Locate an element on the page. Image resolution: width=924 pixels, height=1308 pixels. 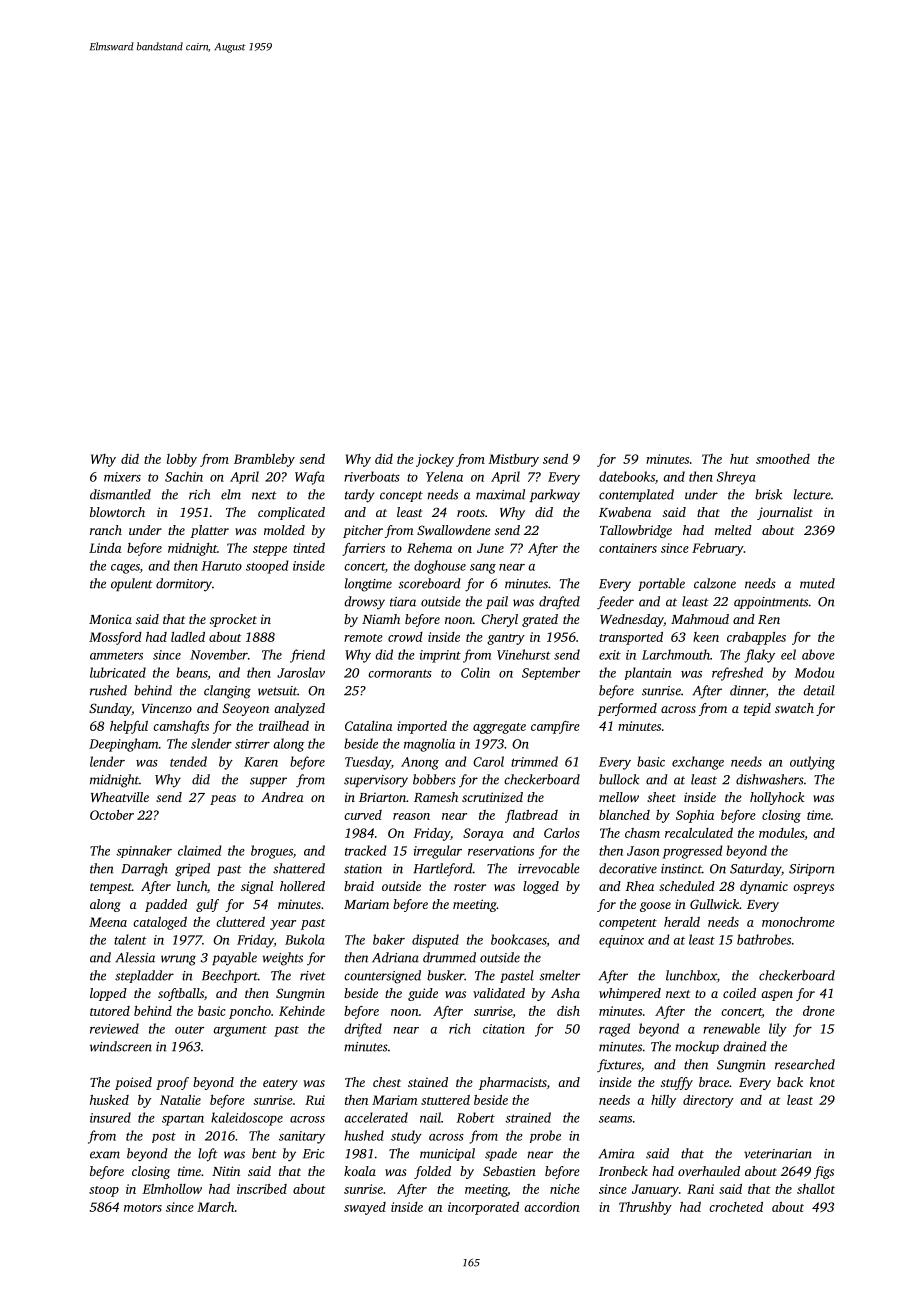
incorporated is located at coordinates (483, 1208).
